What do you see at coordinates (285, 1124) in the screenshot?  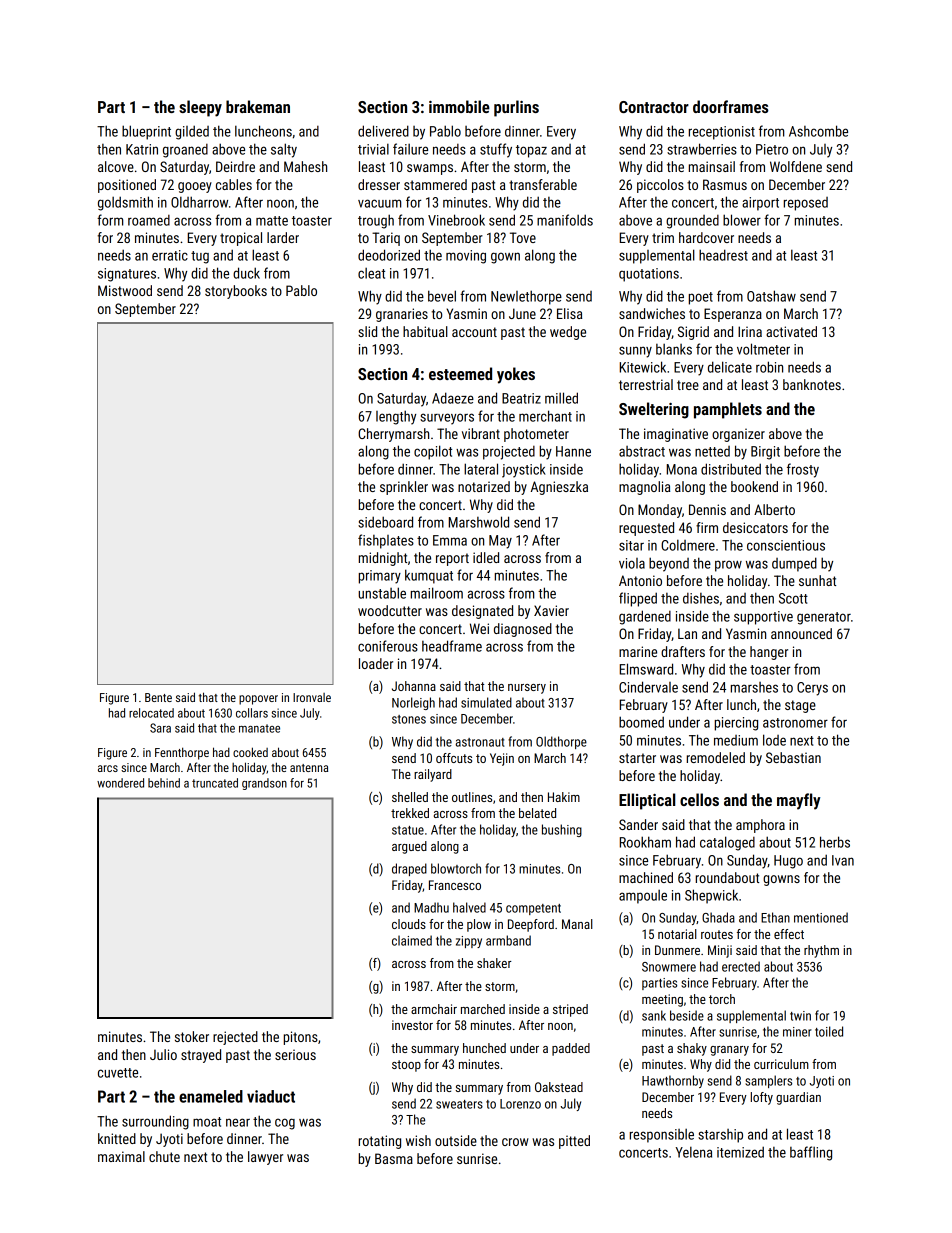 I see `cog` at bounding box center [285, 1124].
